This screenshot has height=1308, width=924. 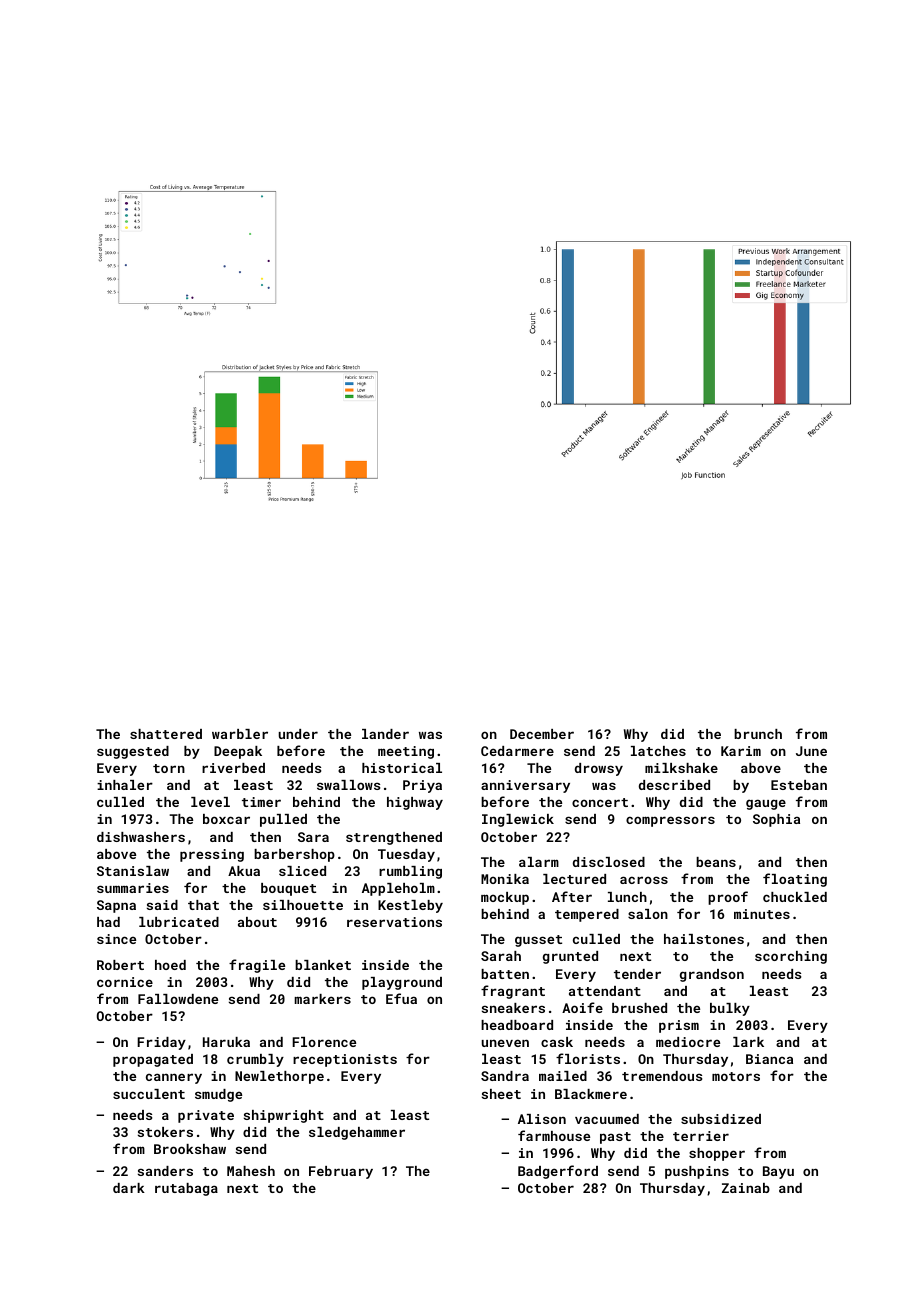 What do you see at coordinates (133, 888) in the screenshot?
I see `summaries` at bounding box center [133, 888].
